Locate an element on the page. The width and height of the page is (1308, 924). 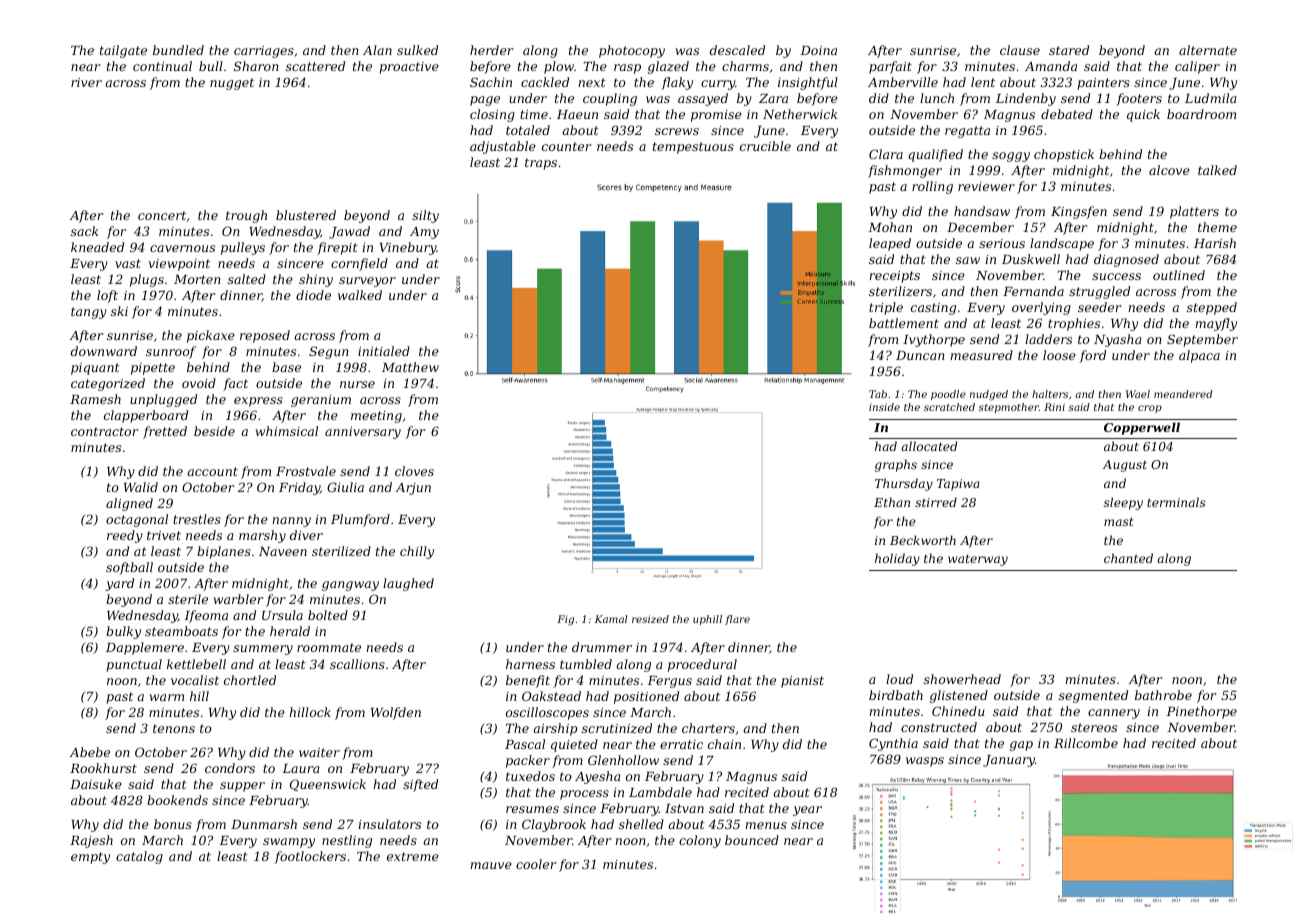
outlined is located at coordinates (1179, 275).
